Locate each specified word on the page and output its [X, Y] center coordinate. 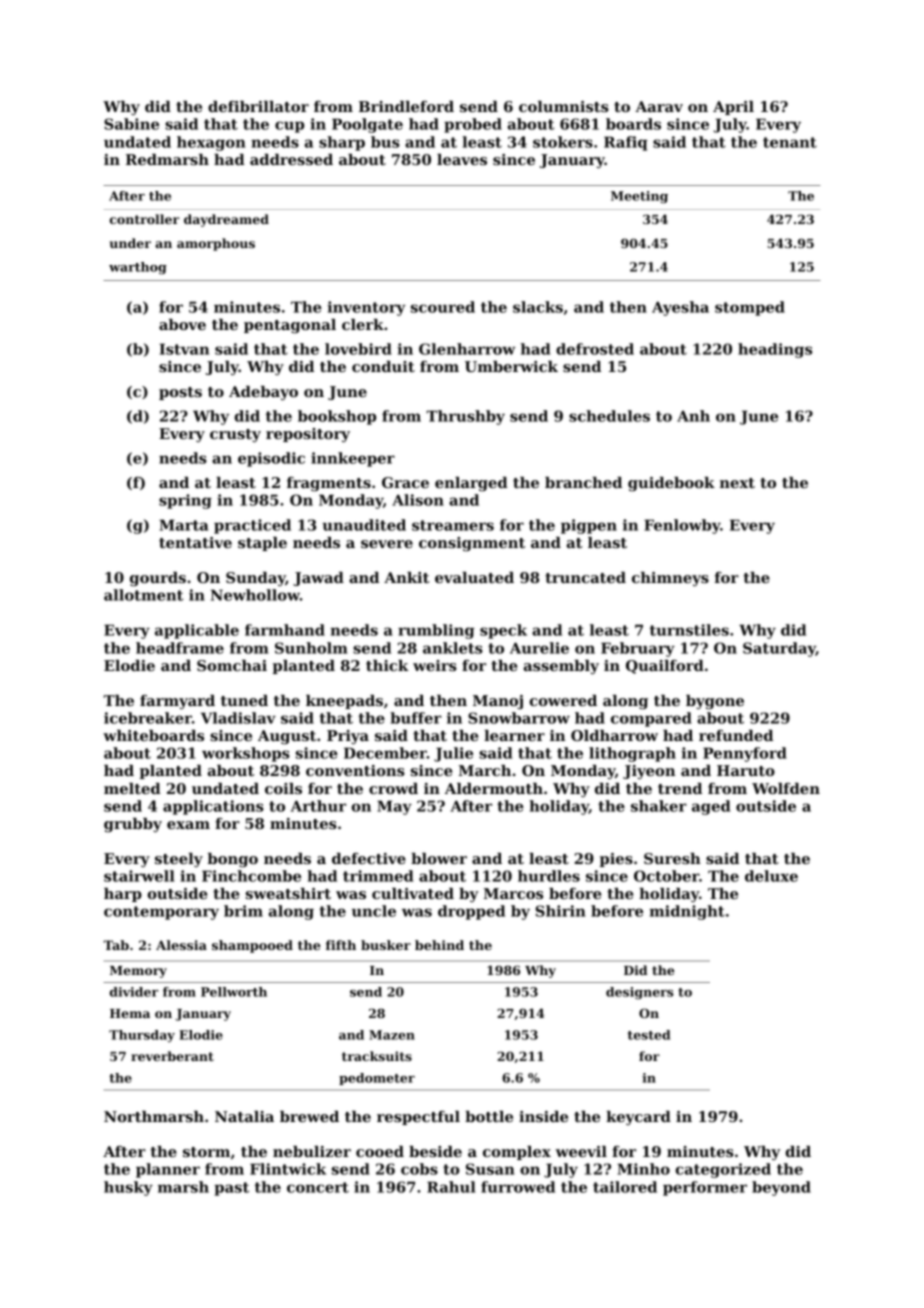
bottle [489, 1116]
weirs [435, 665]
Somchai [232, 665]
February [638, 649]
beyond [781, 1188]
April [733, 108]
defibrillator [258, 106]
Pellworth [234, 992]
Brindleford [406, 106]
